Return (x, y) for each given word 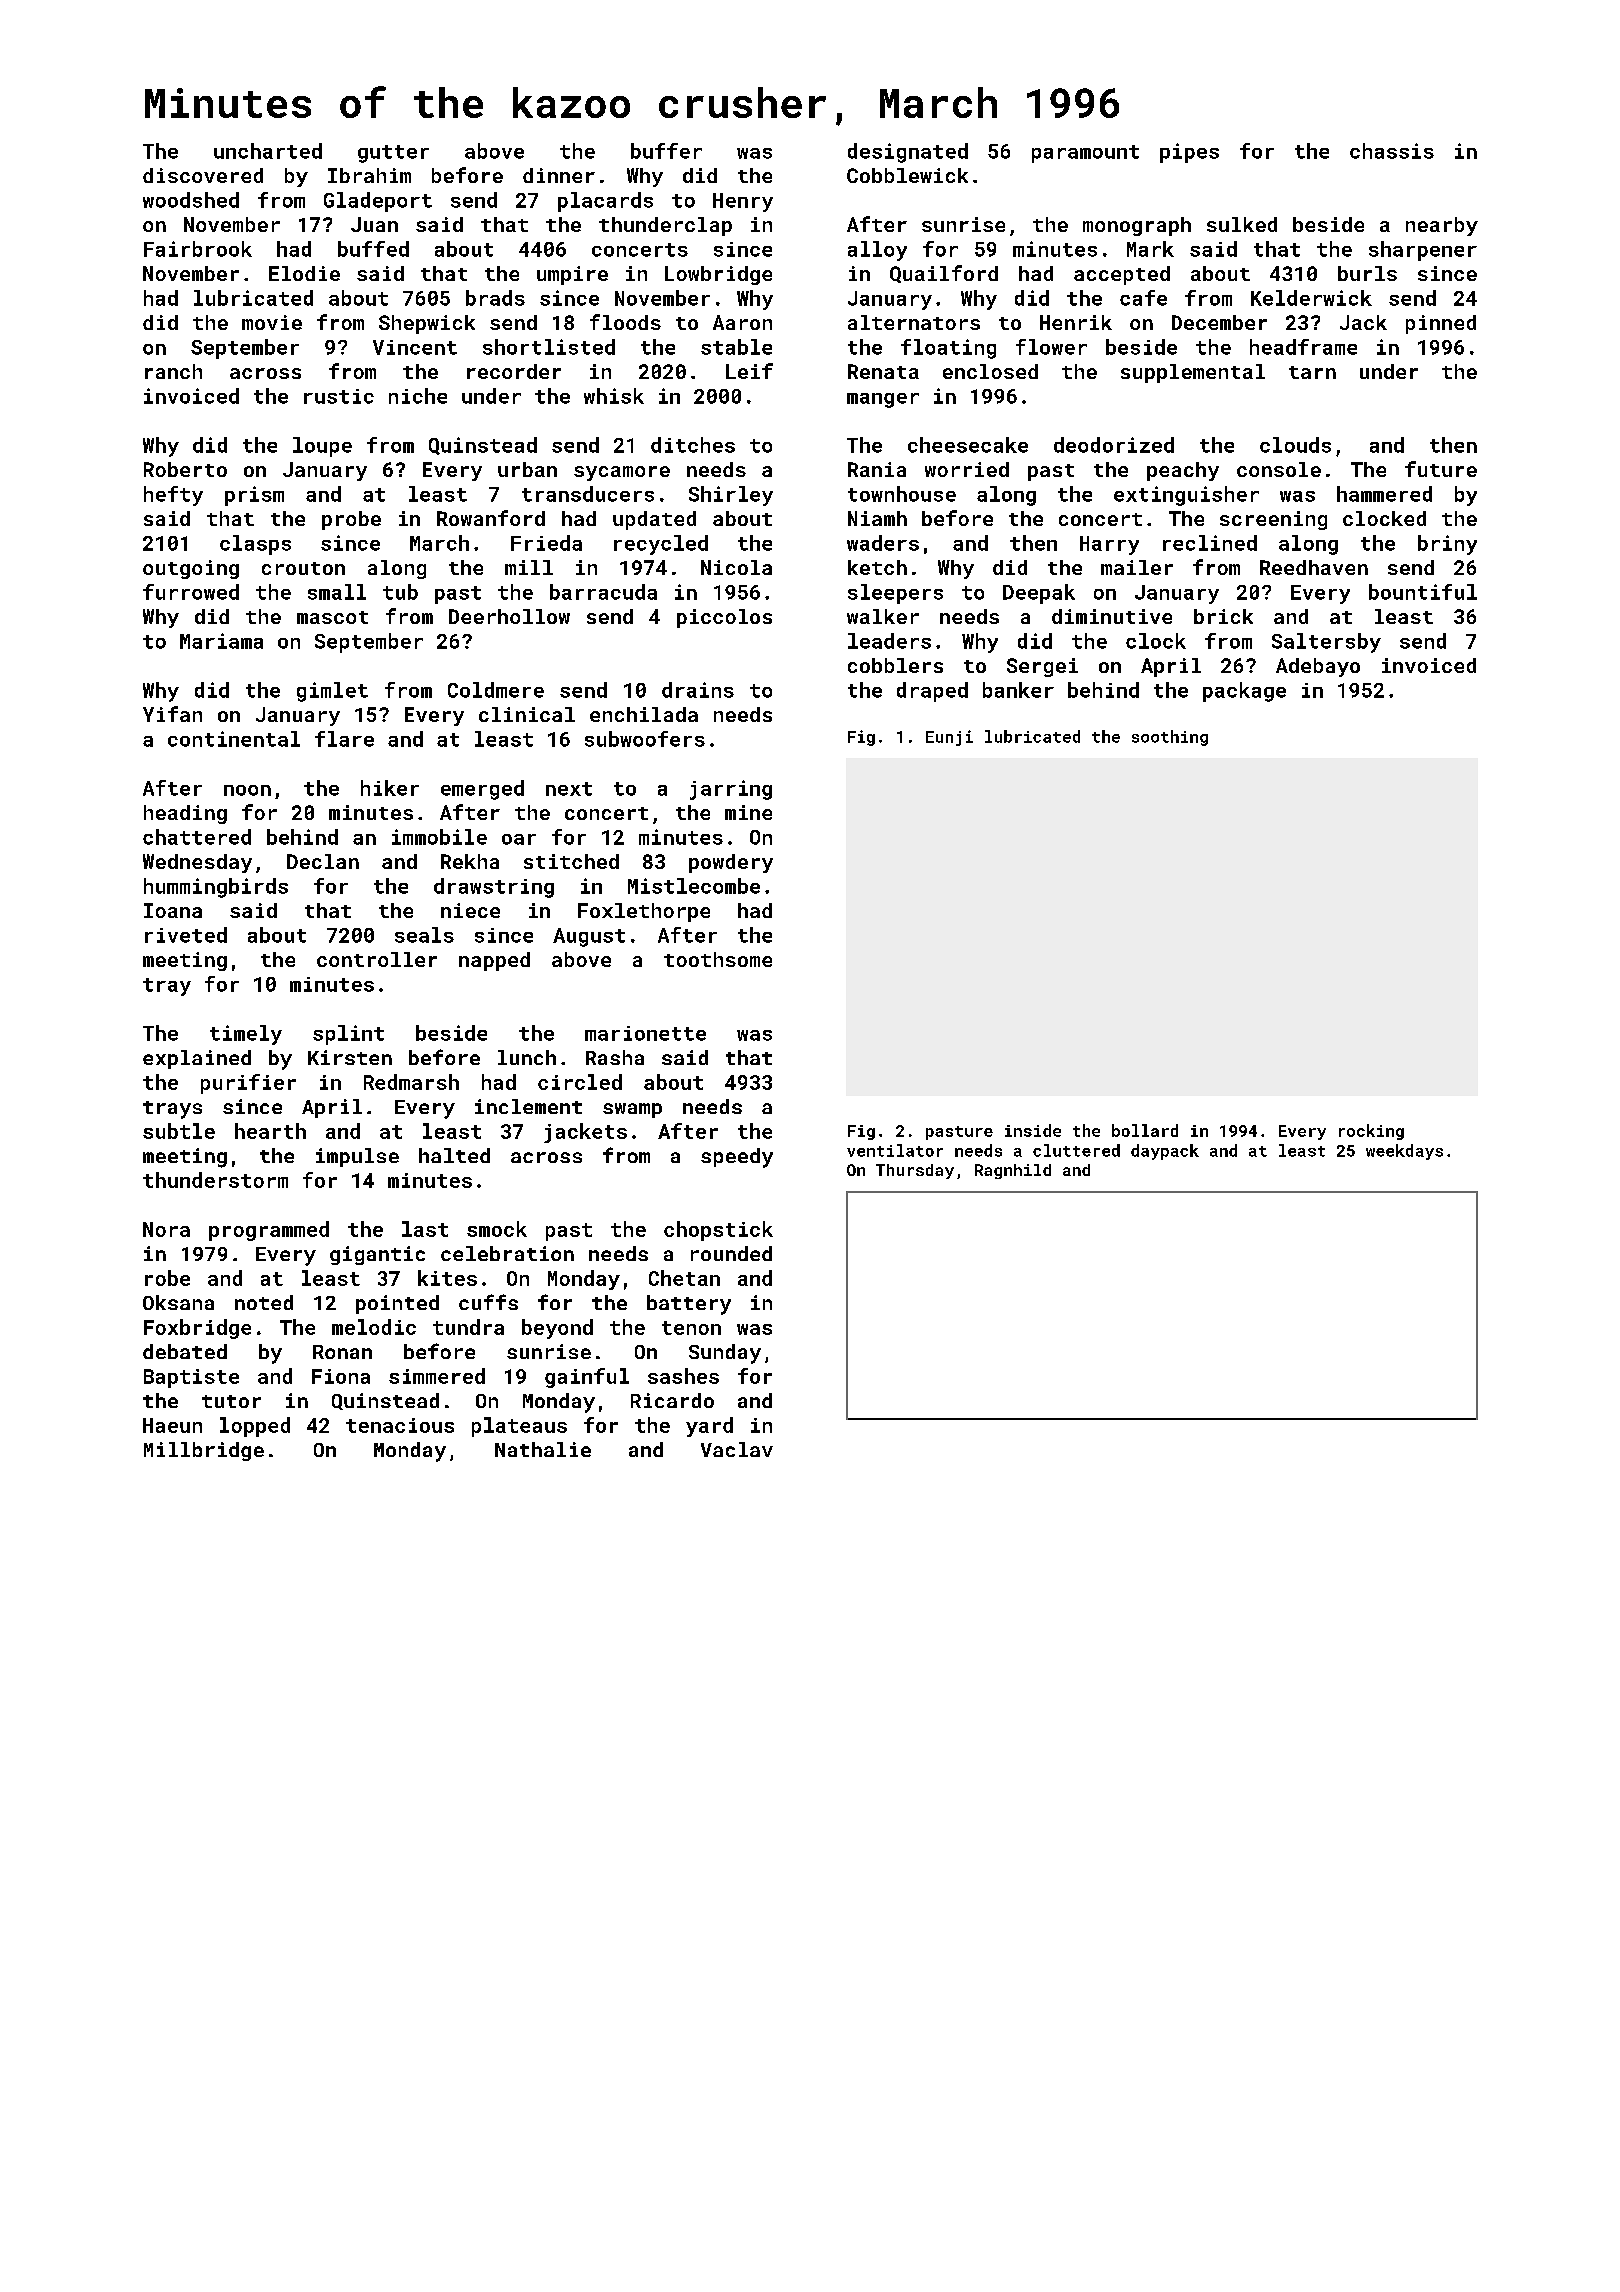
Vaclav (737, 1449)
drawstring (494, 888)
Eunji (949, 738)
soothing (1170, 738)
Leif (749, 371)
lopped (255, 1427)
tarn (1312, 372)
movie (272, 322)
